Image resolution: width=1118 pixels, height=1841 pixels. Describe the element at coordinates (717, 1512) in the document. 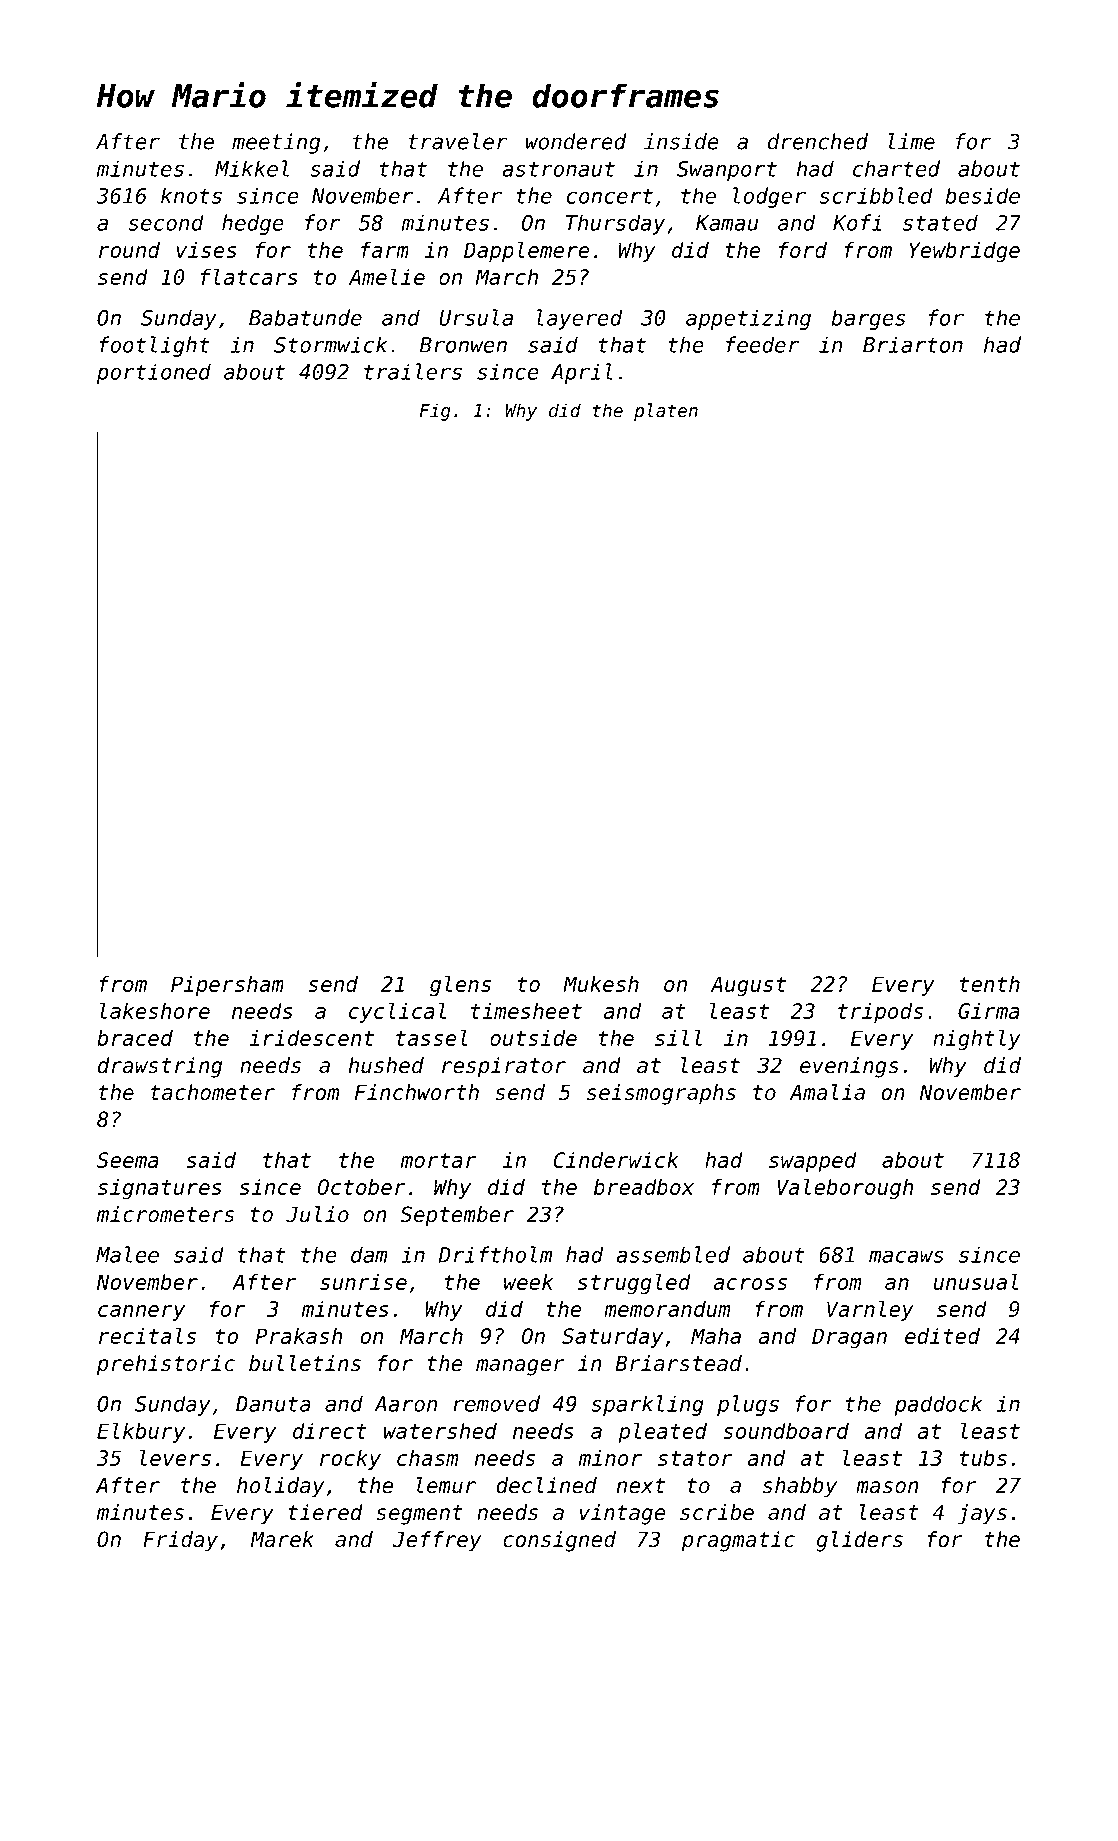

I see `scribe` at that location.
